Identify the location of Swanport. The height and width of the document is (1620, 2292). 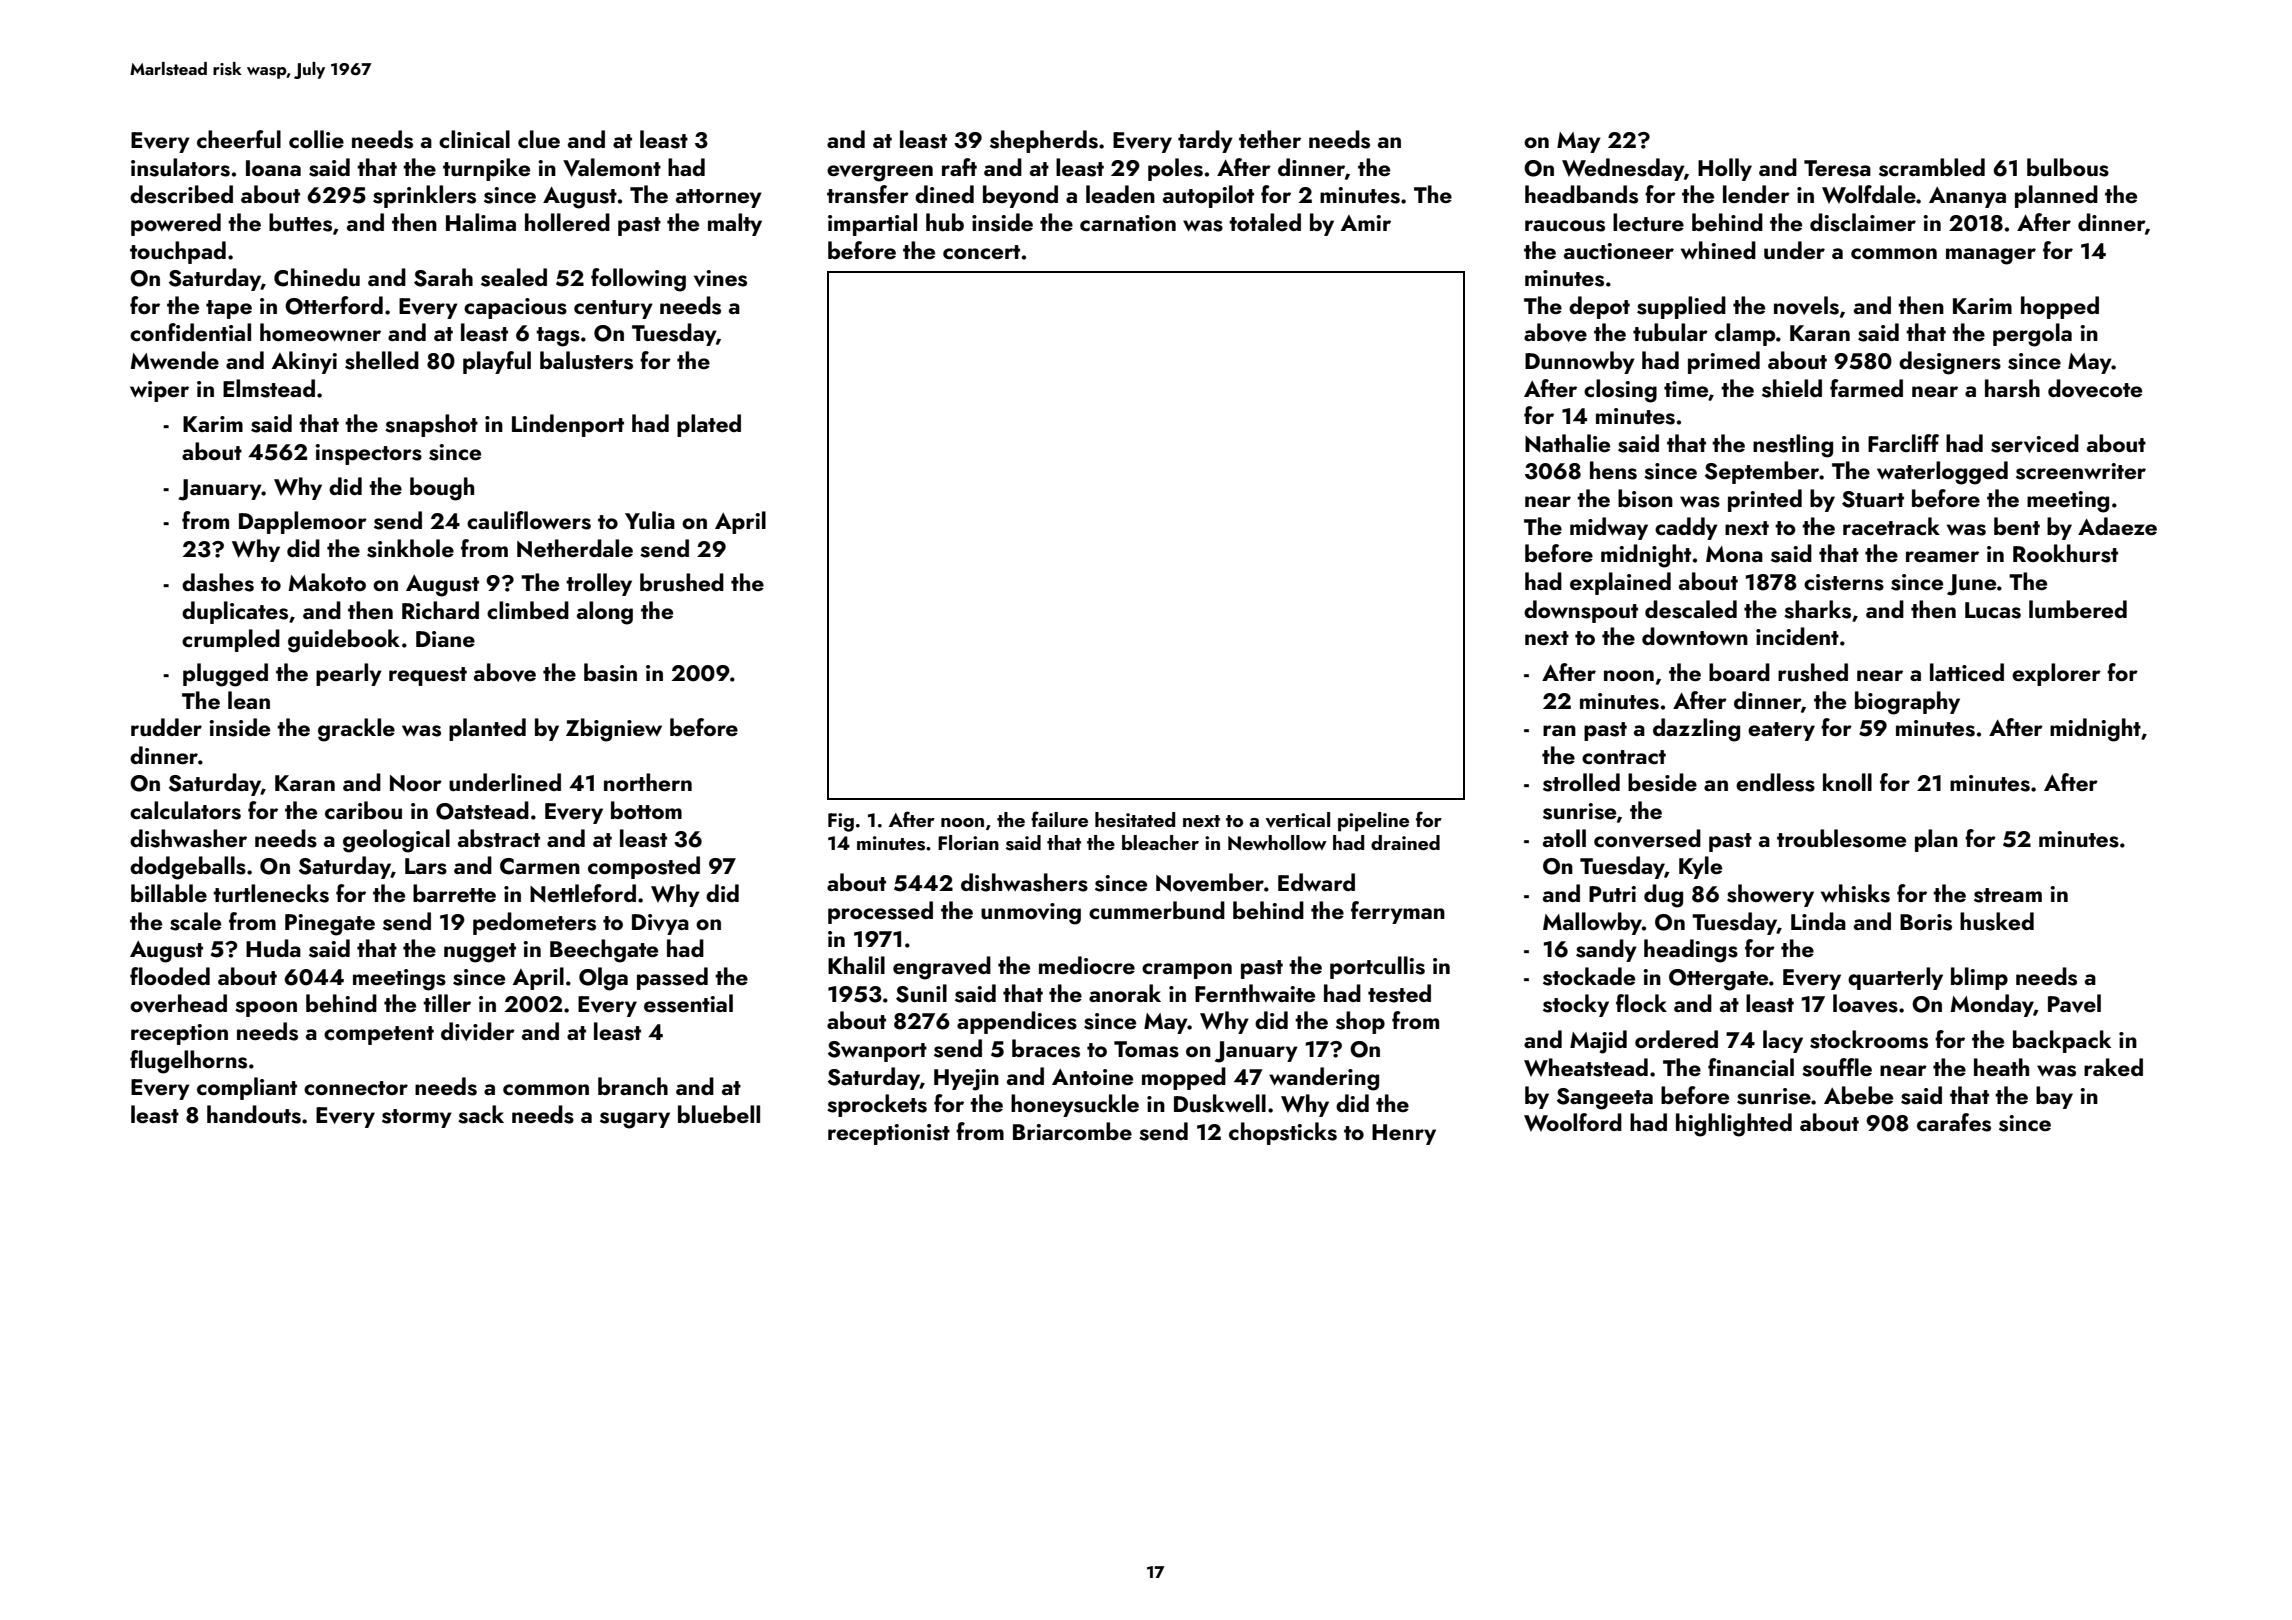
(877, 1051).
